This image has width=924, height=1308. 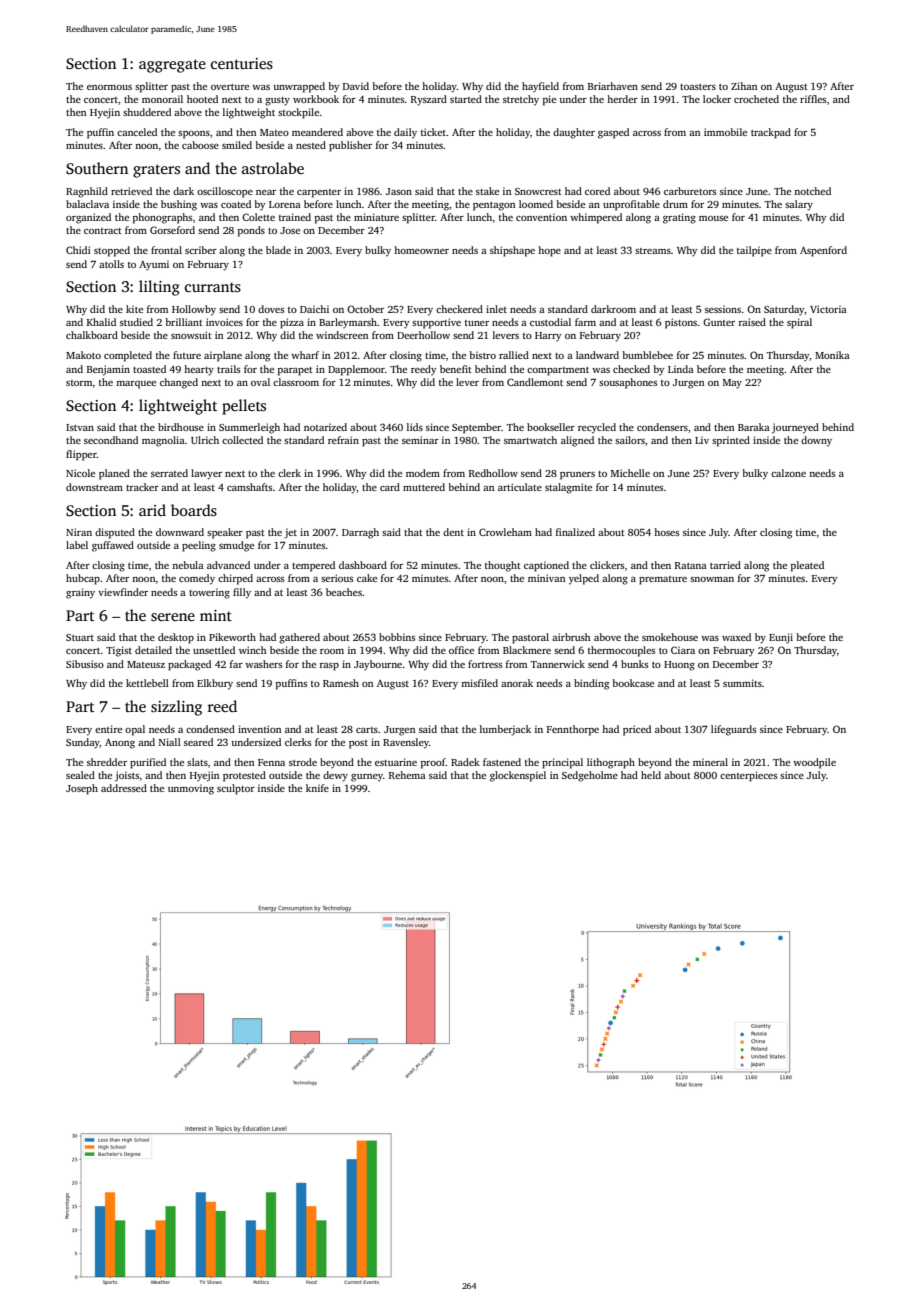 What do you see at coordinates (517, 683) in the image?
I see `anorak` at bounding box center [517, 683].
